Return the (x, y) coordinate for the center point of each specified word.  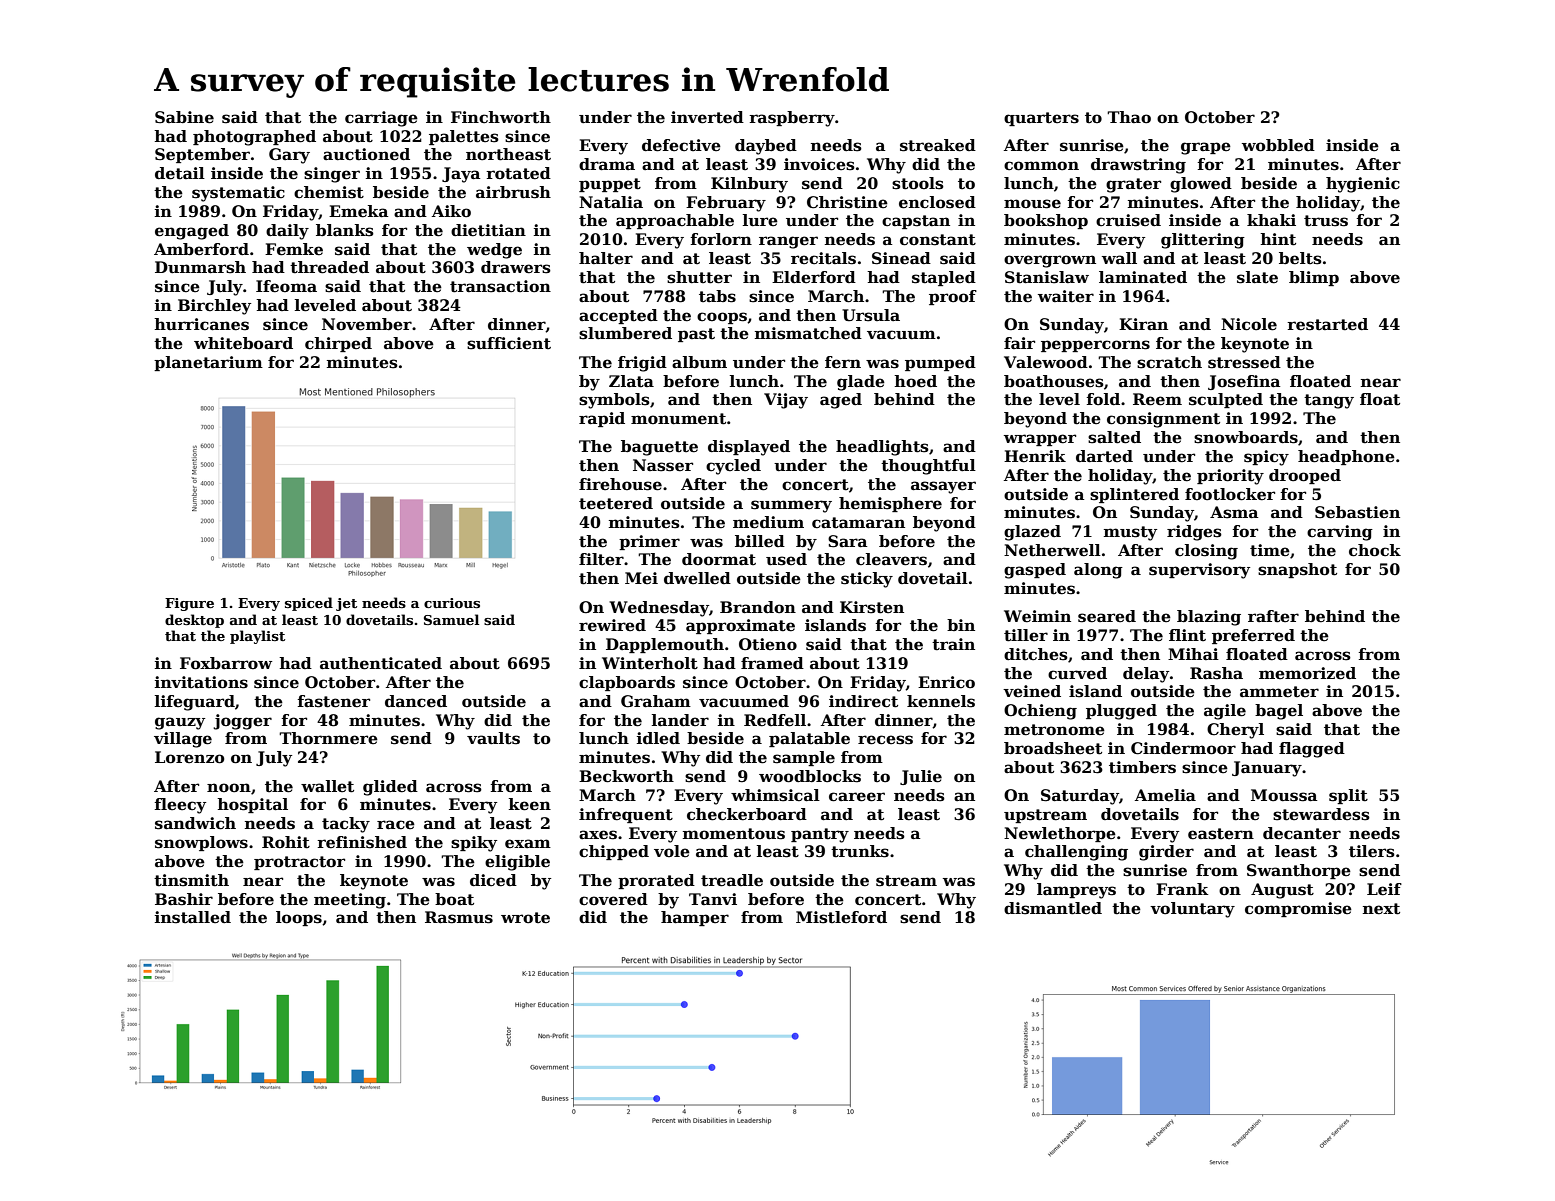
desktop (194, 621)
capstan (916, 222)
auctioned (366, 154)
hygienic (1363, 185)
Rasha (1216, 673)
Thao (1129, 117)
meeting (350, 901)
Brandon (758, 607)
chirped (338, 344)
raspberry (792, 119)
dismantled (1053, 908)
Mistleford (841, 917)
